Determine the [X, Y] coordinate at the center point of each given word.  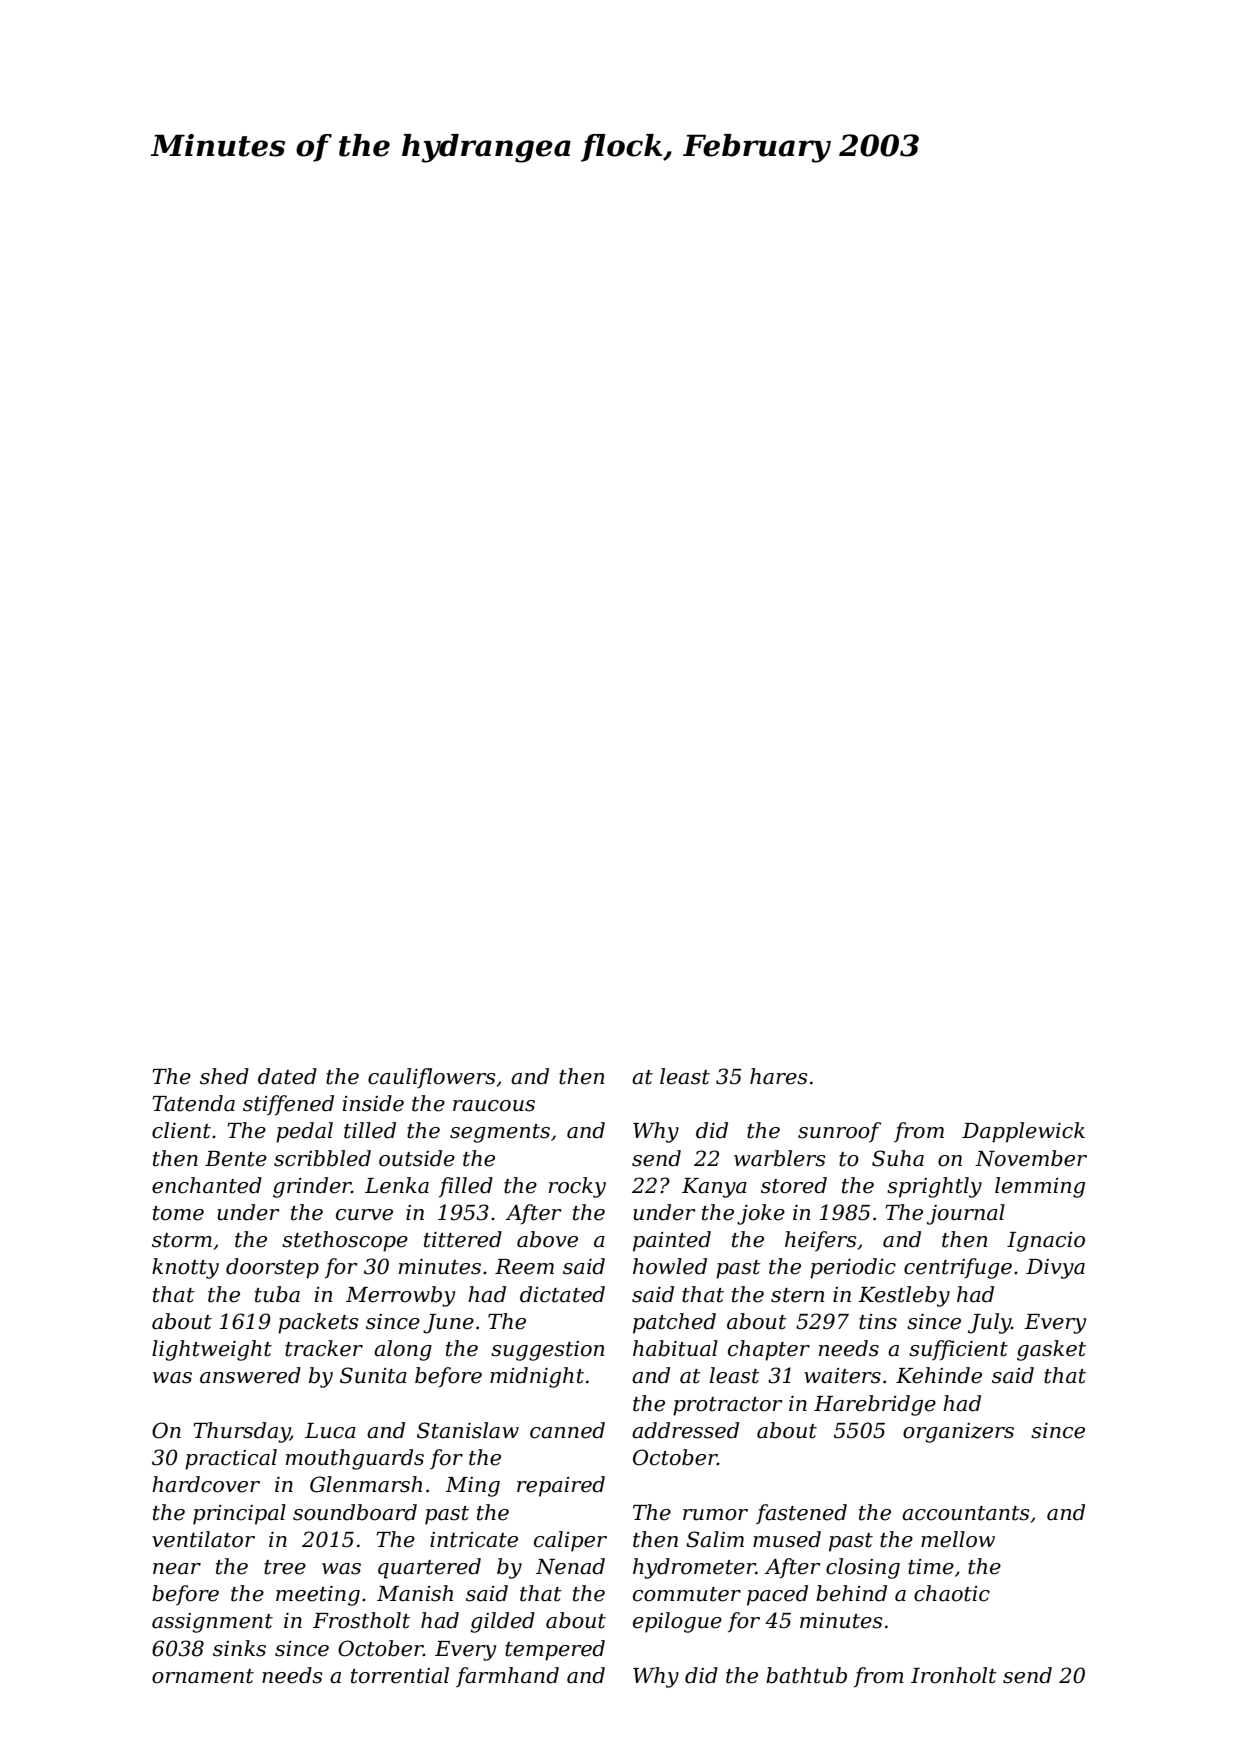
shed [224, 1076]
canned [567, 1430]
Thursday [241, 1432]
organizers [958, 1433]
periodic [853, 1268]
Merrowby [400, 1296]
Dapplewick [1023, 1132]
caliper [570, 1541]
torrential [400, 1675]
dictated [562, 1294]
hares [778, 1076]
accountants [965, 1513]
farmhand [507, 1677]
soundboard [355, 1512]
